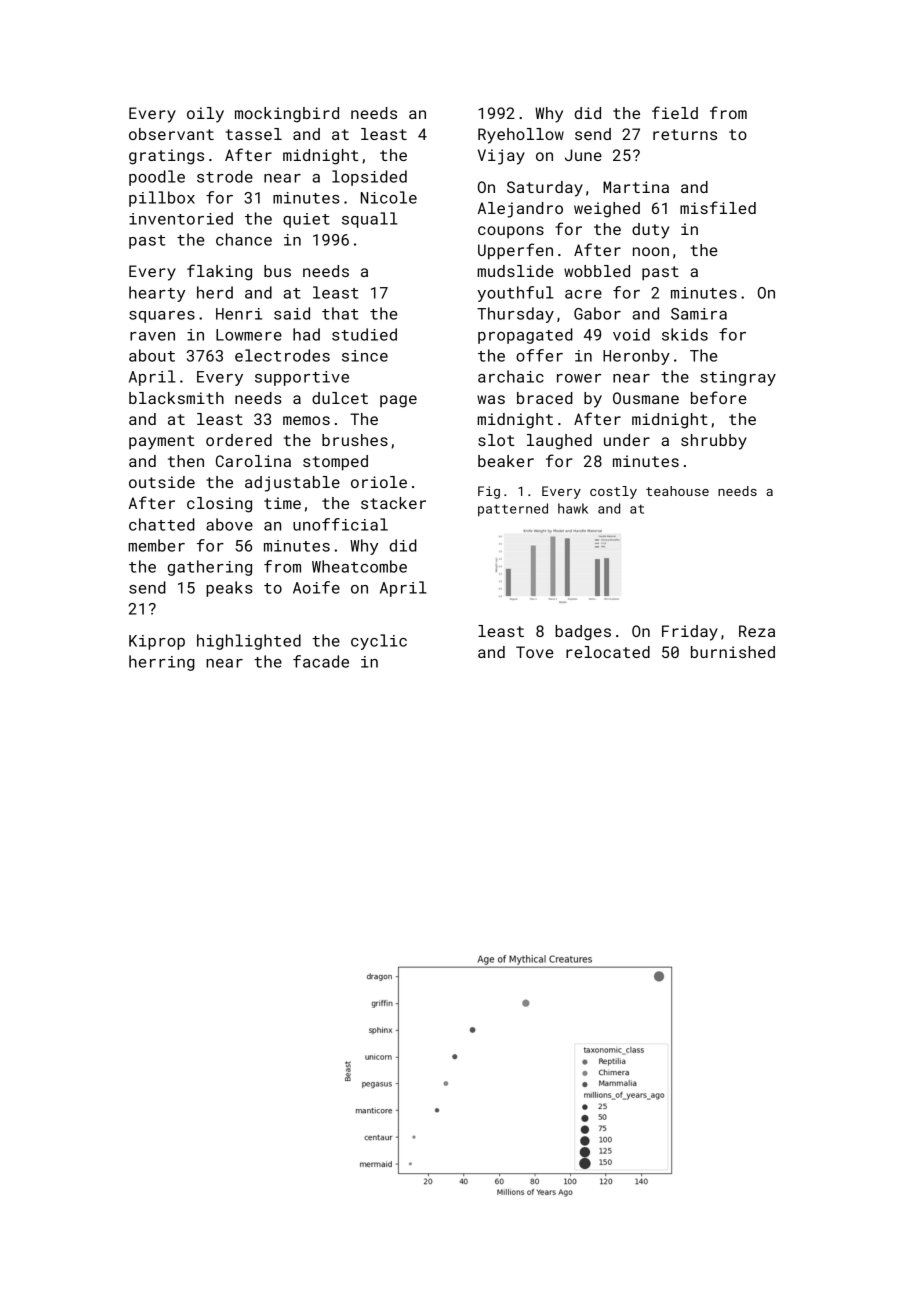 The image size is (908, 1316). I want to click on memos, so click(306, 420).
